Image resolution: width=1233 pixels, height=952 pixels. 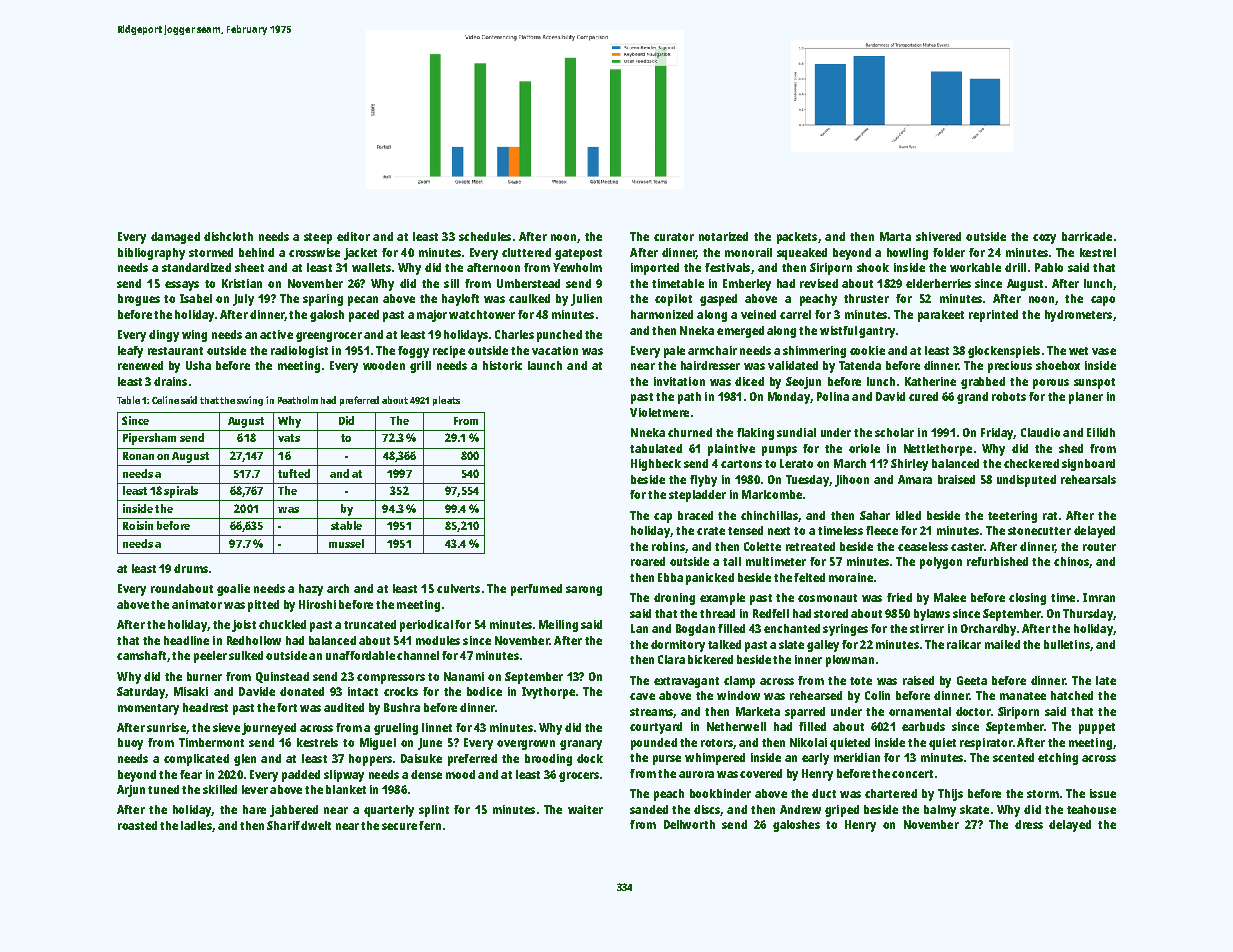 I want to click on launch, so click(x=545, y=365).
